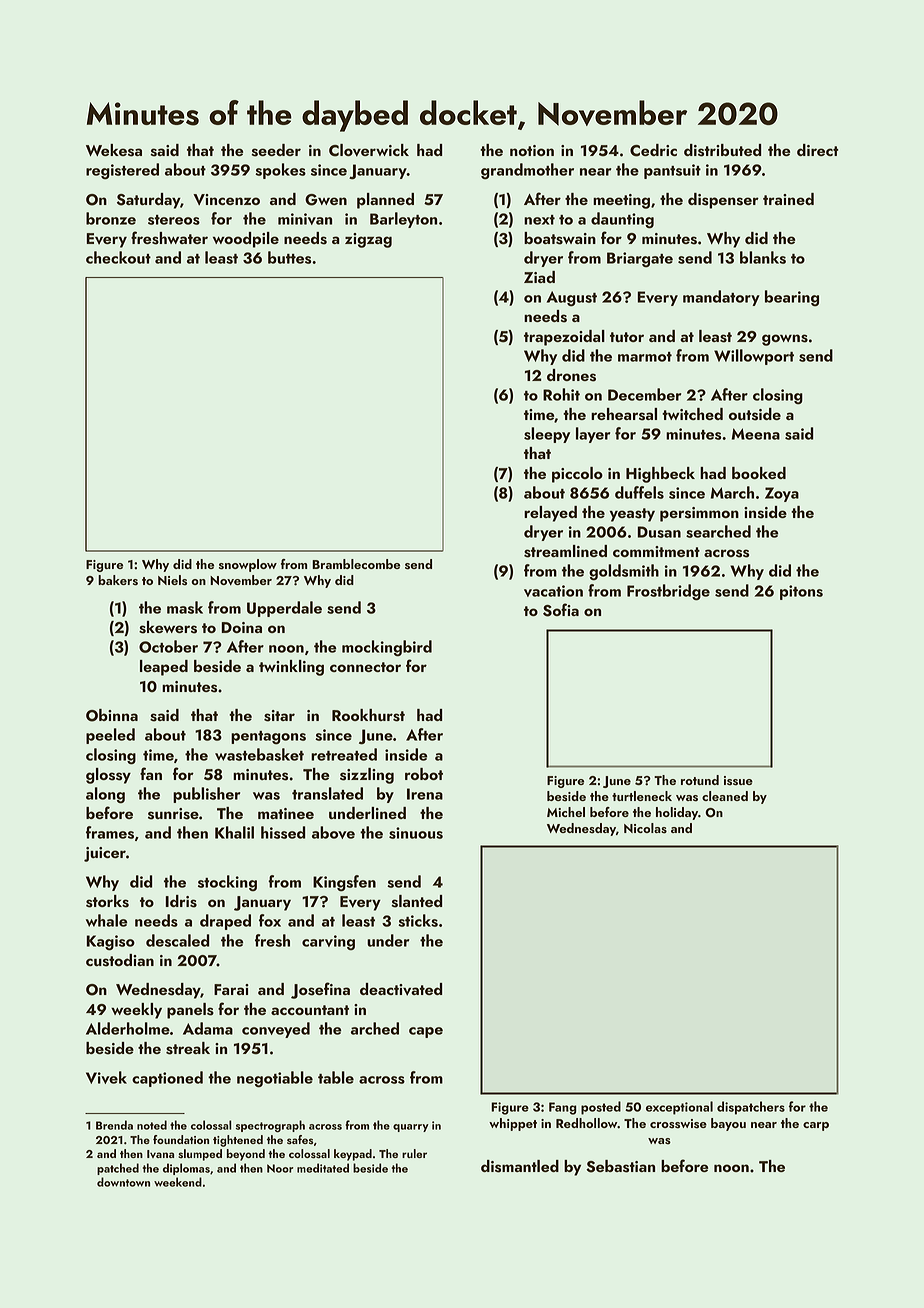  I want to click on streak, so click(188, 1048).
